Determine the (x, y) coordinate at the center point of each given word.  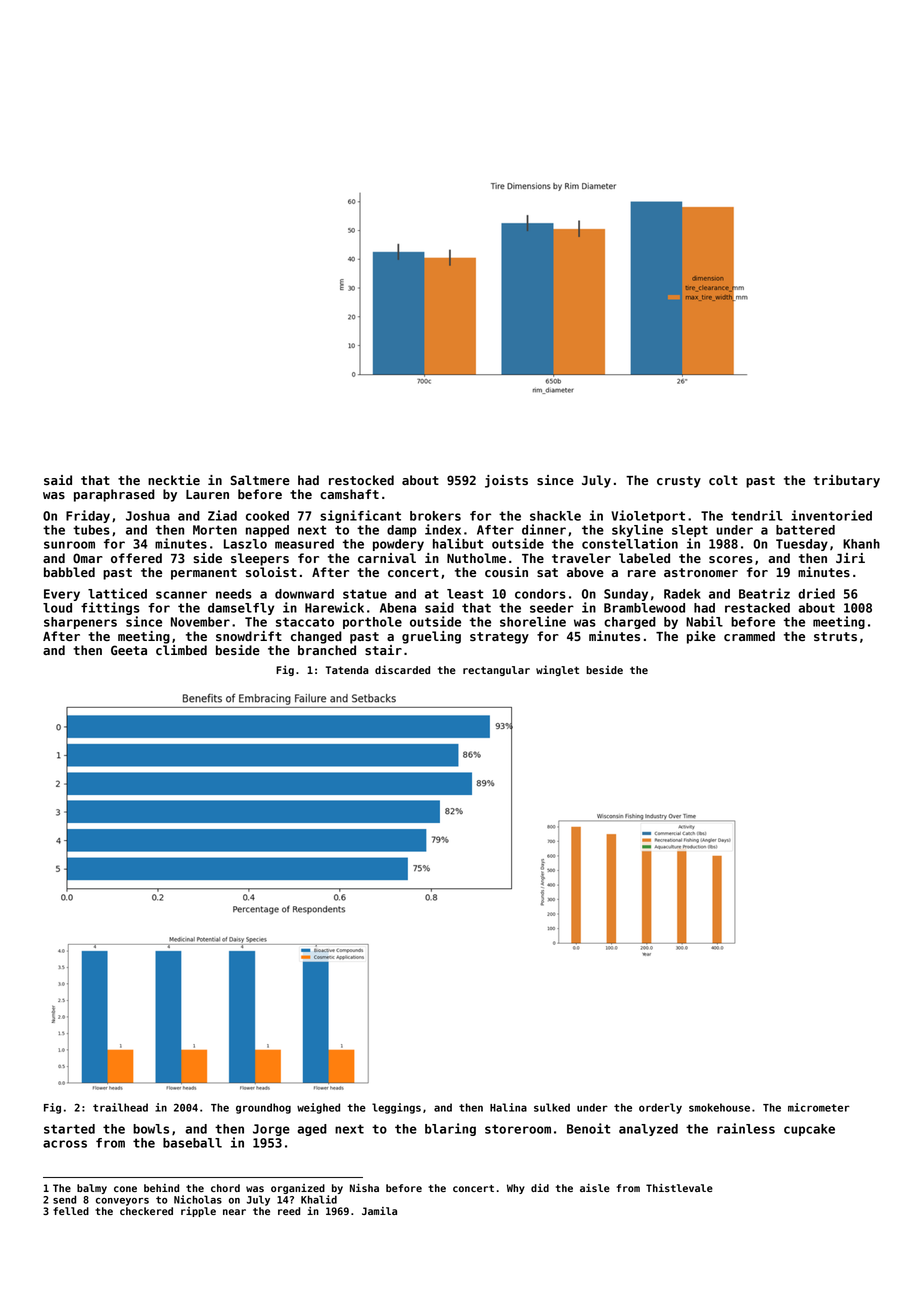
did (540, 1188)
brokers (435, 516)
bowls (151, 1129)
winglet (557, 670)
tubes (91, 530)
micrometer (819, 1107)
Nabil (704, 621)
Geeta (129, 650)
